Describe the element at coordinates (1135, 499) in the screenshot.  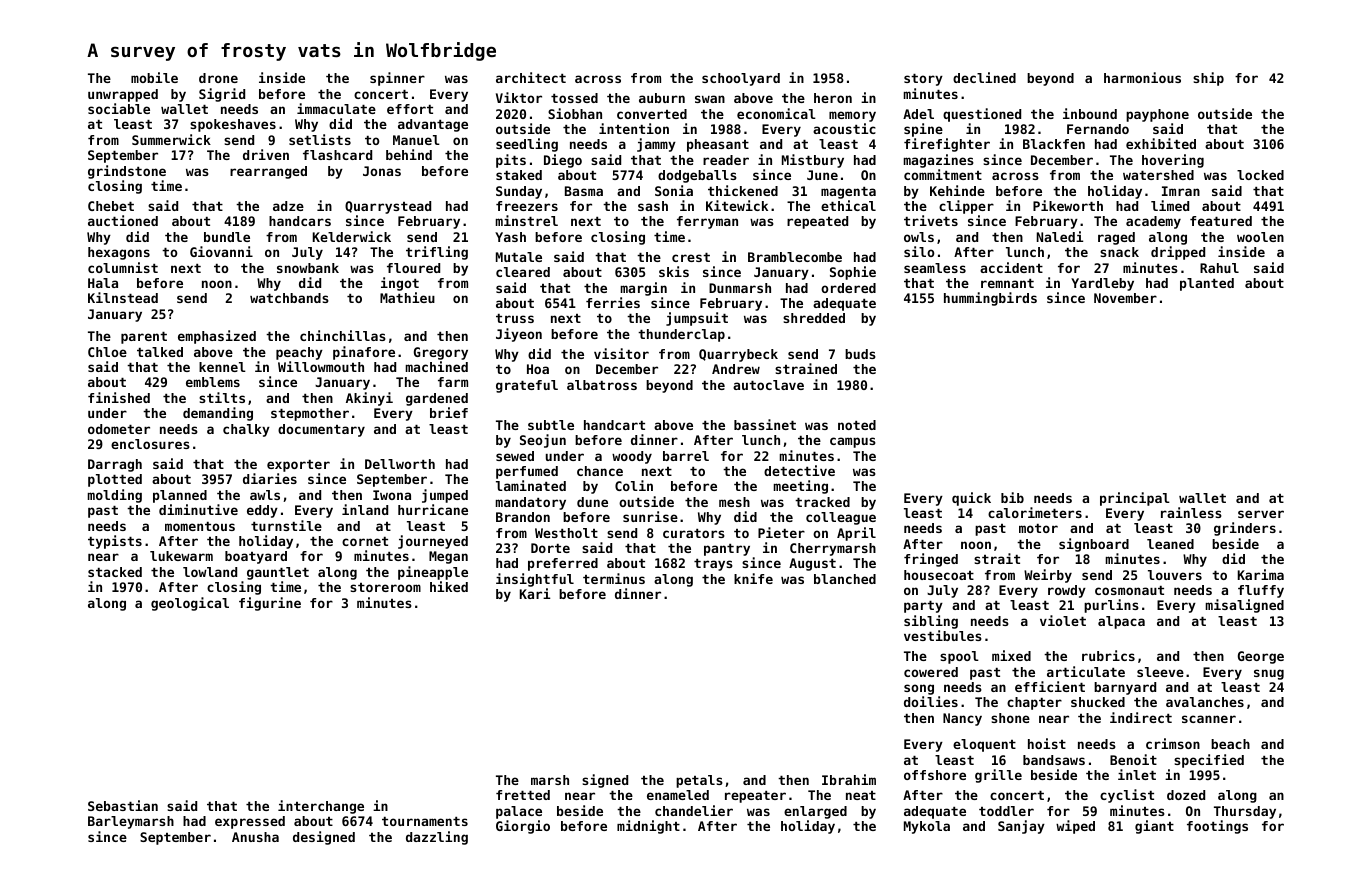
I see `principal` at that location.
